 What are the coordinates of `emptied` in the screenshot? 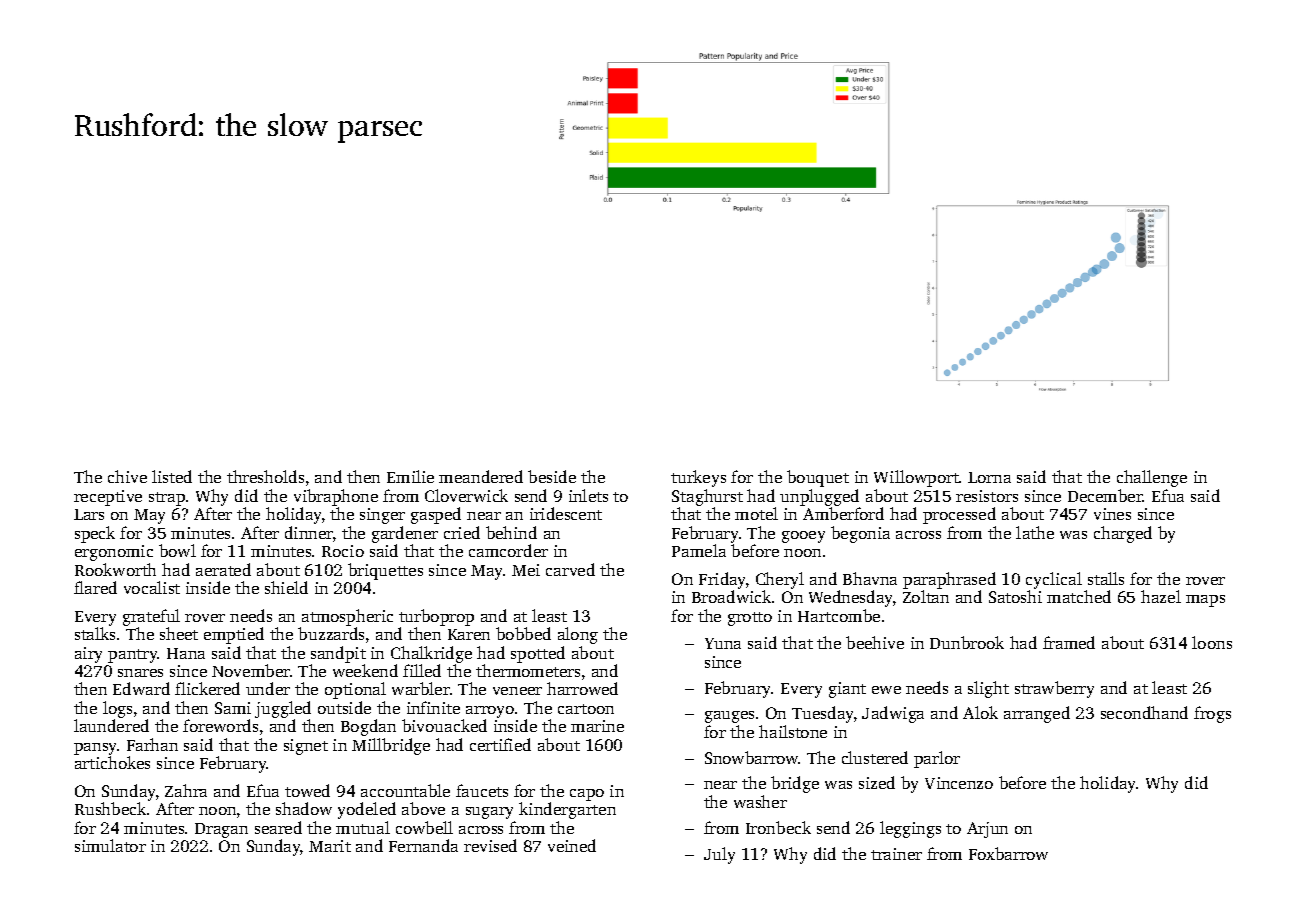 It's located at (234, 635).
